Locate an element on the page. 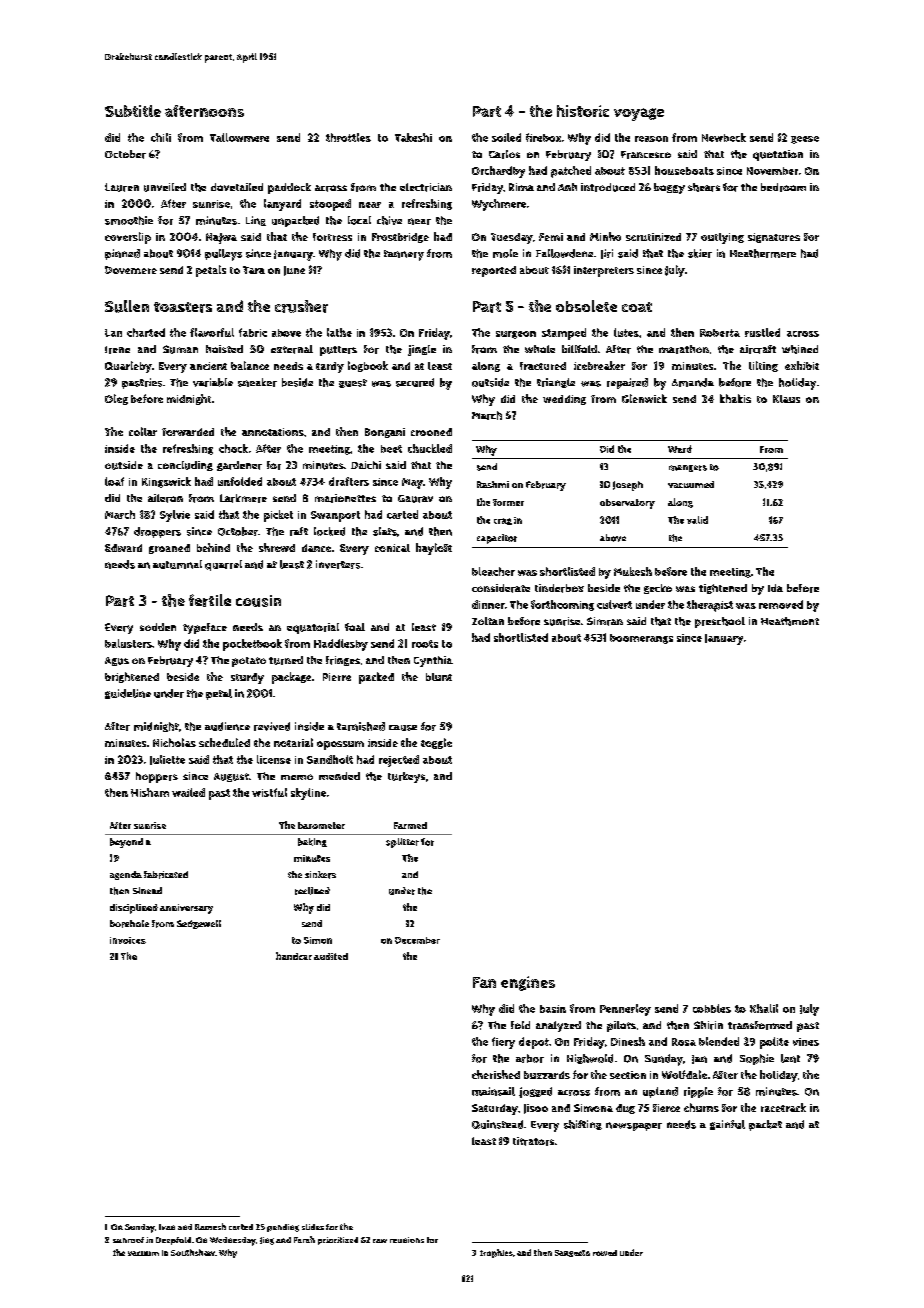 The image size is (924, 1308). electrician is located at coordinates (426, 187).
